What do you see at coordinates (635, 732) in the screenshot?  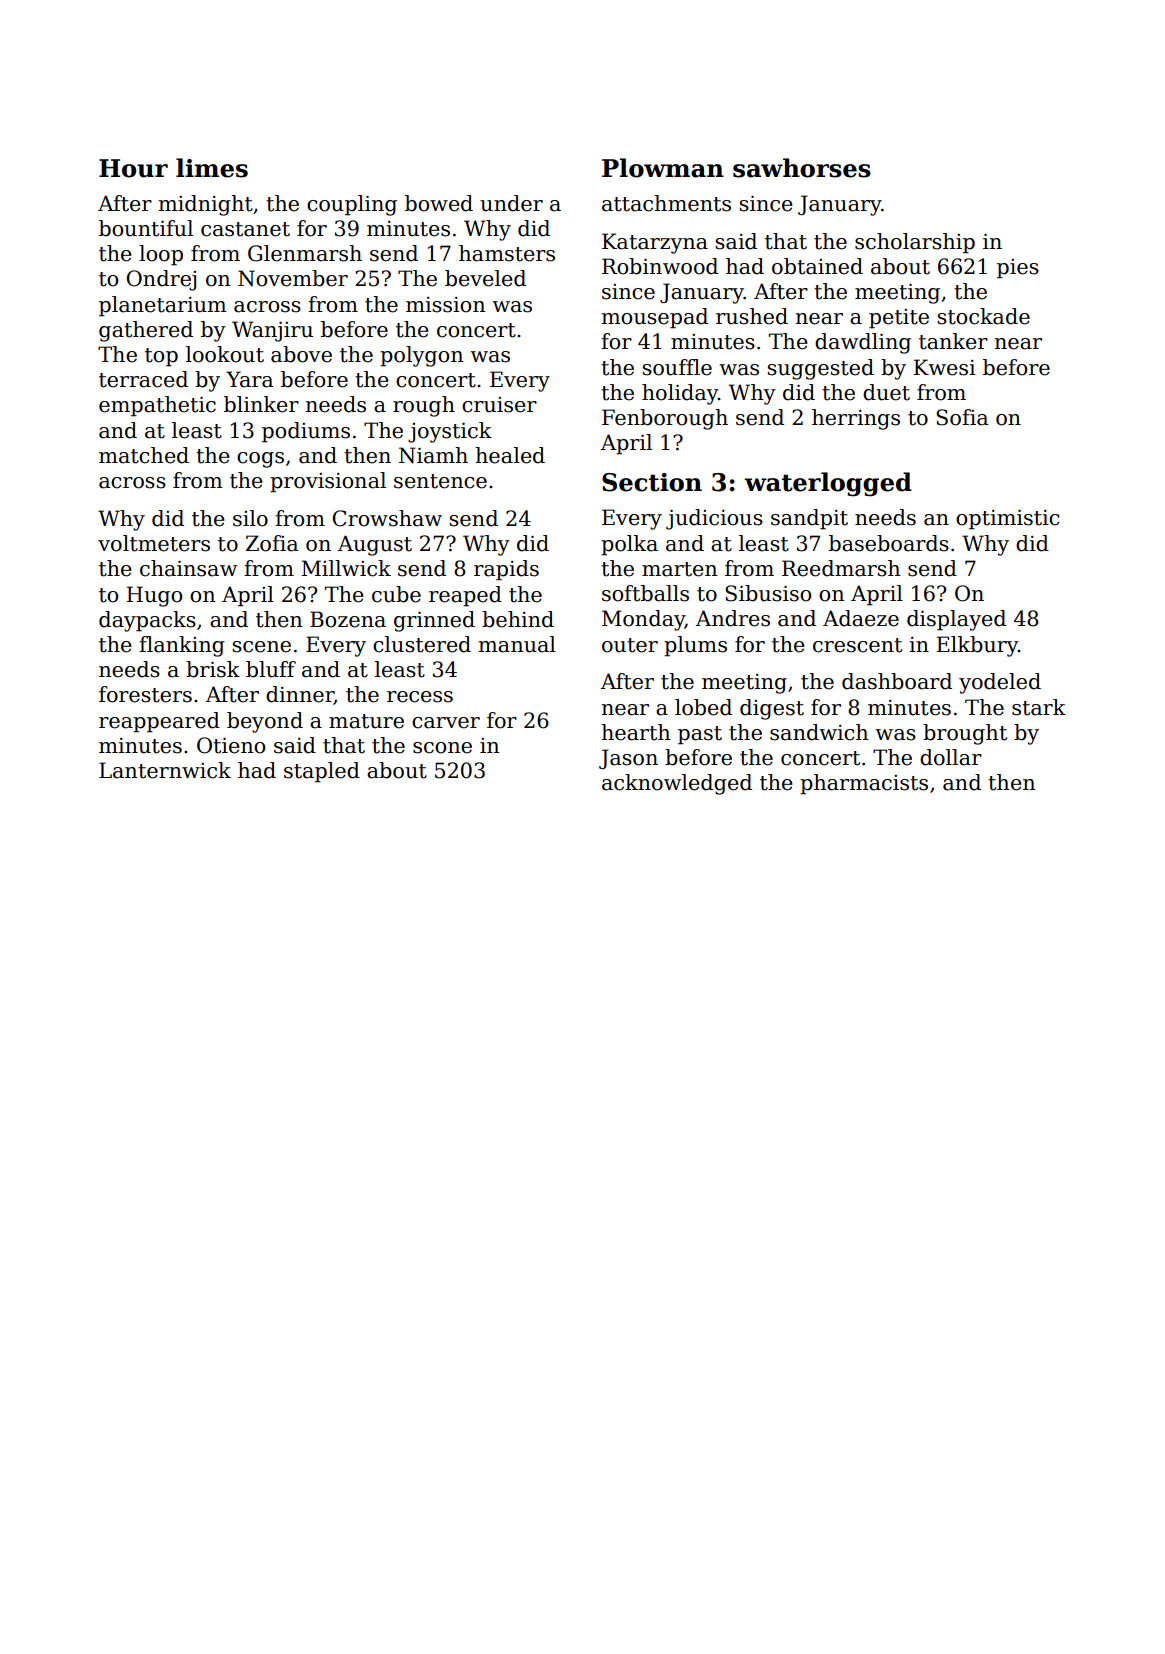 I see `hearth` at bounding box center [635, 732].
